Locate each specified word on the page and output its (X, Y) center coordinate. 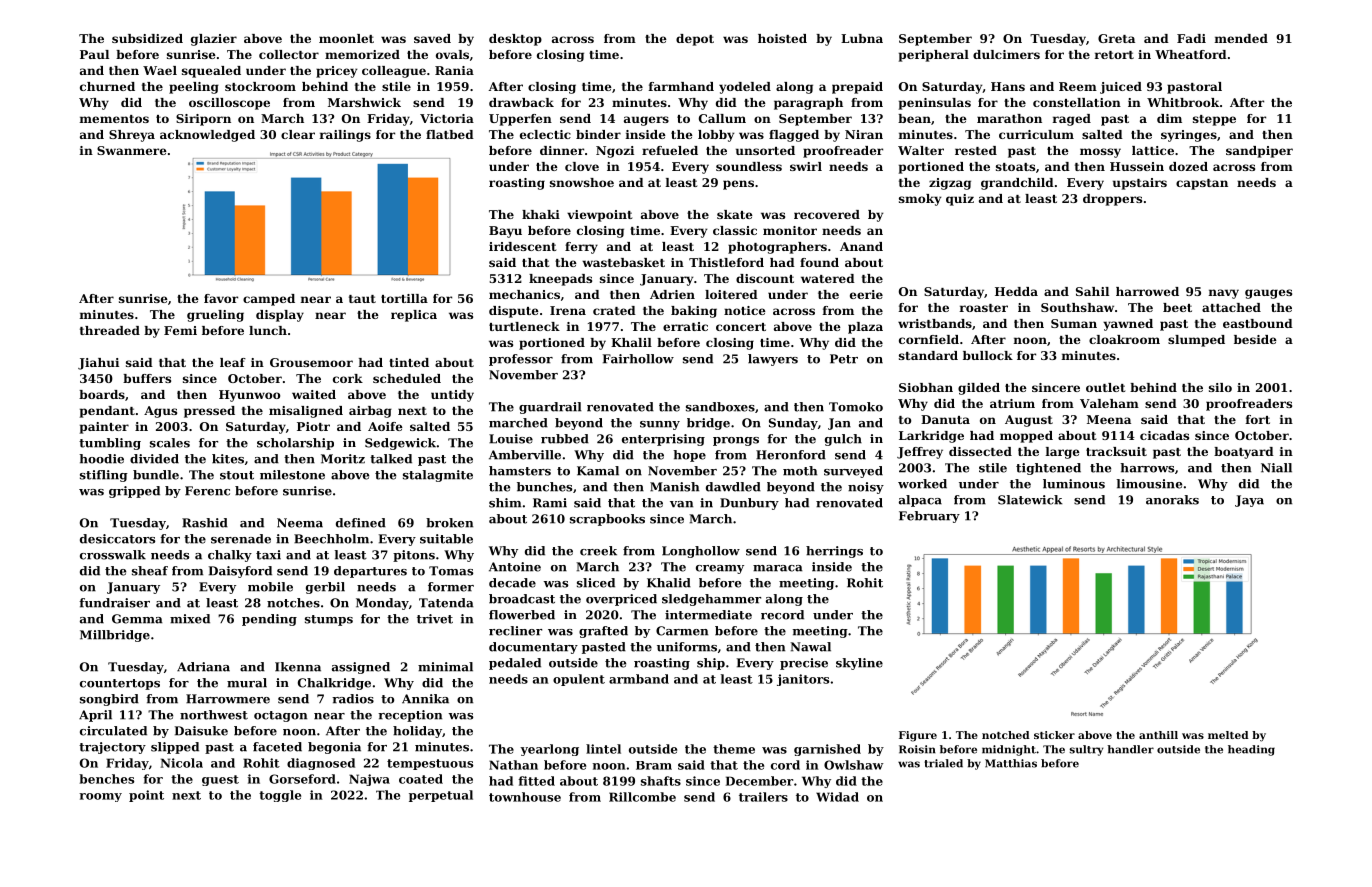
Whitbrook (1183, 102)
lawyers (773, 360)
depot (695, 40)
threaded (110, 330)
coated (421, 779)
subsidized (147, 38)
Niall (1276, 468)
